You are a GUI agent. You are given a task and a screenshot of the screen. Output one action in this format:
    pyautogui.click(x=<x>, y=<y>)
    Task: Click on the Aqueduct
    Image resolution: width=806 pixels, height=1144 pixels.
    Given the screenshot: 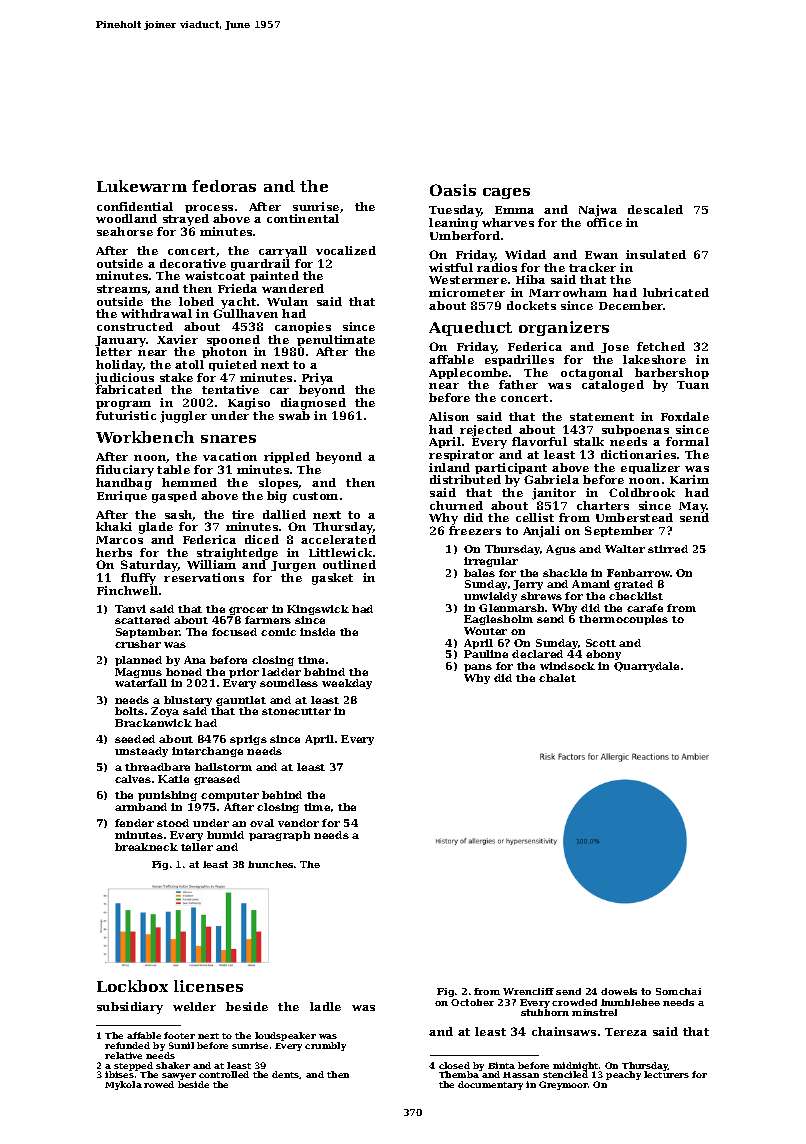 What is the action you would take?
    pyautogui.click(x=470, y=328)
